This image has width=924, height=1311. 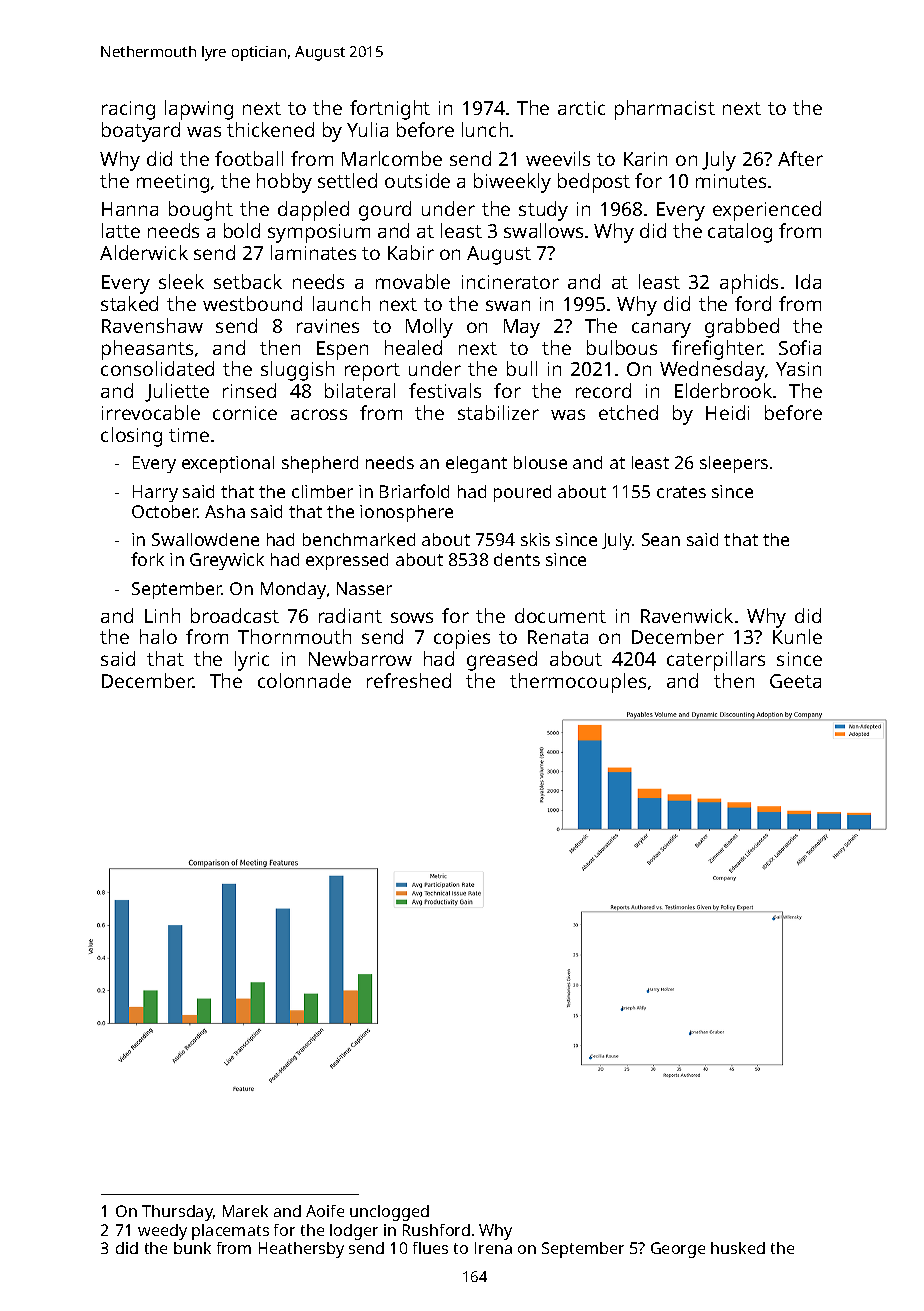 What do you see at coordinates (392, 158) in the image?
I see `Marlcombe` at bounding box center [392, 158].
